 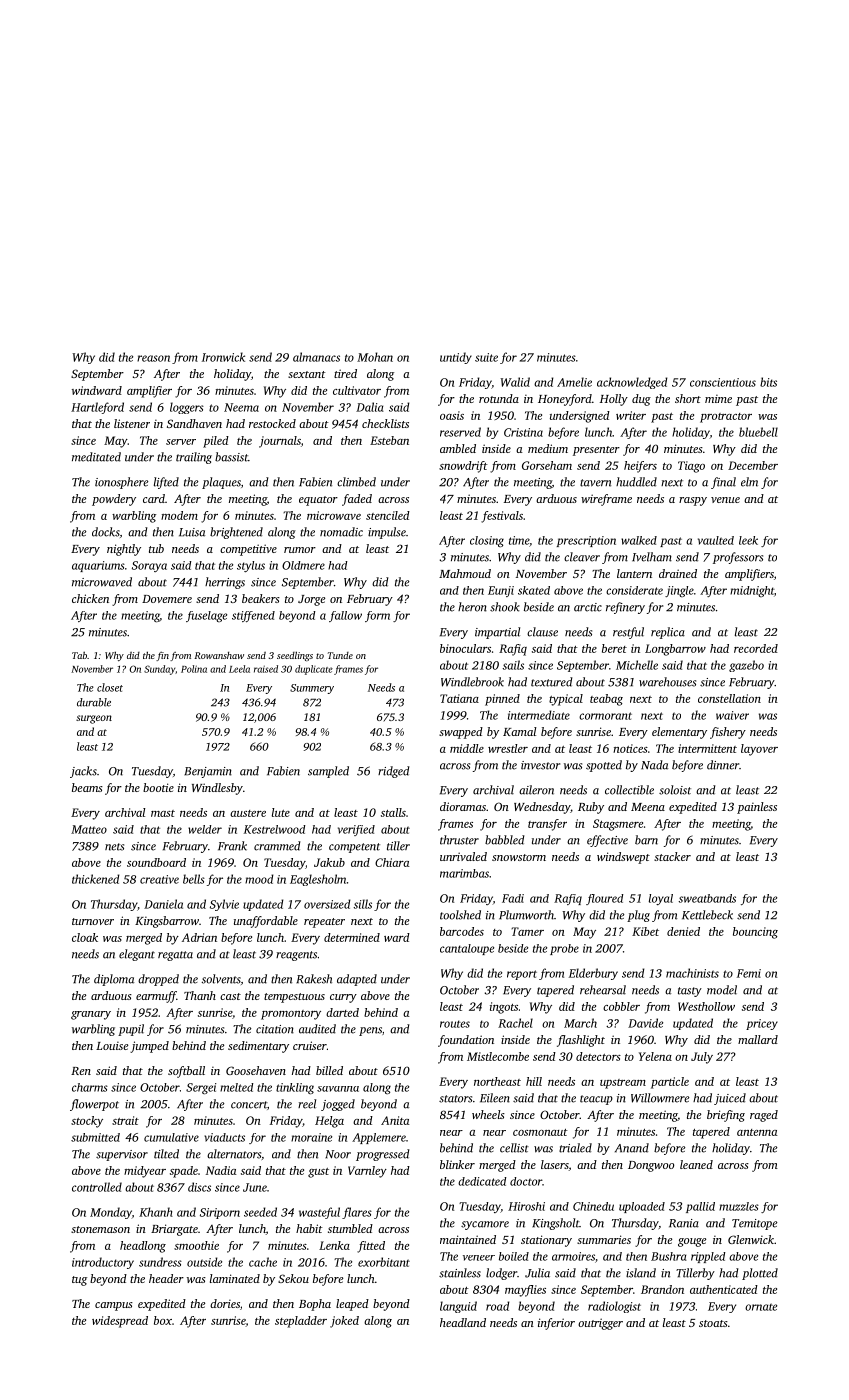 I want to click on Chiara, so click(x=392, y=862).
